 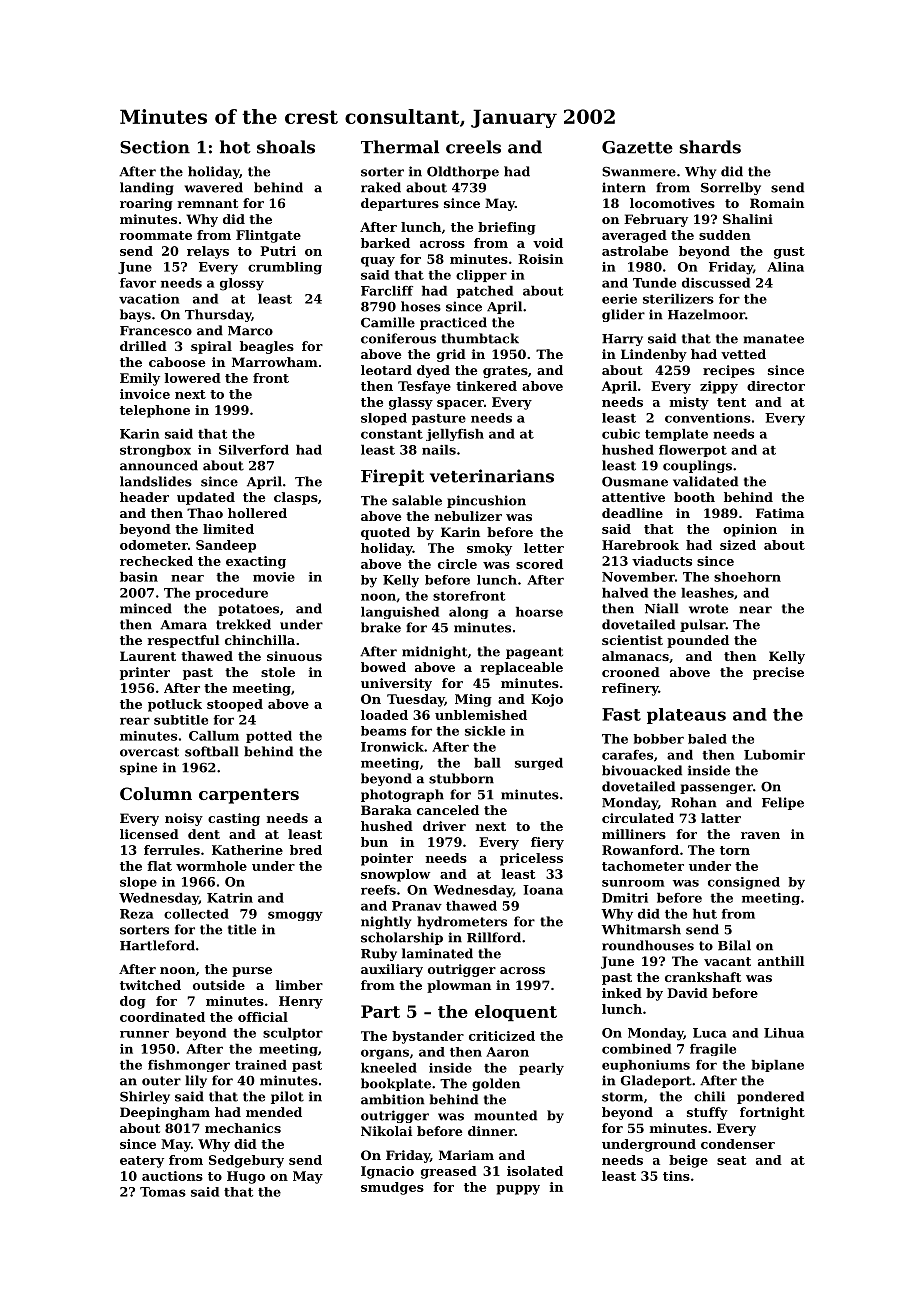 I want to click on fortnight, so click(x=772, y=1113).
